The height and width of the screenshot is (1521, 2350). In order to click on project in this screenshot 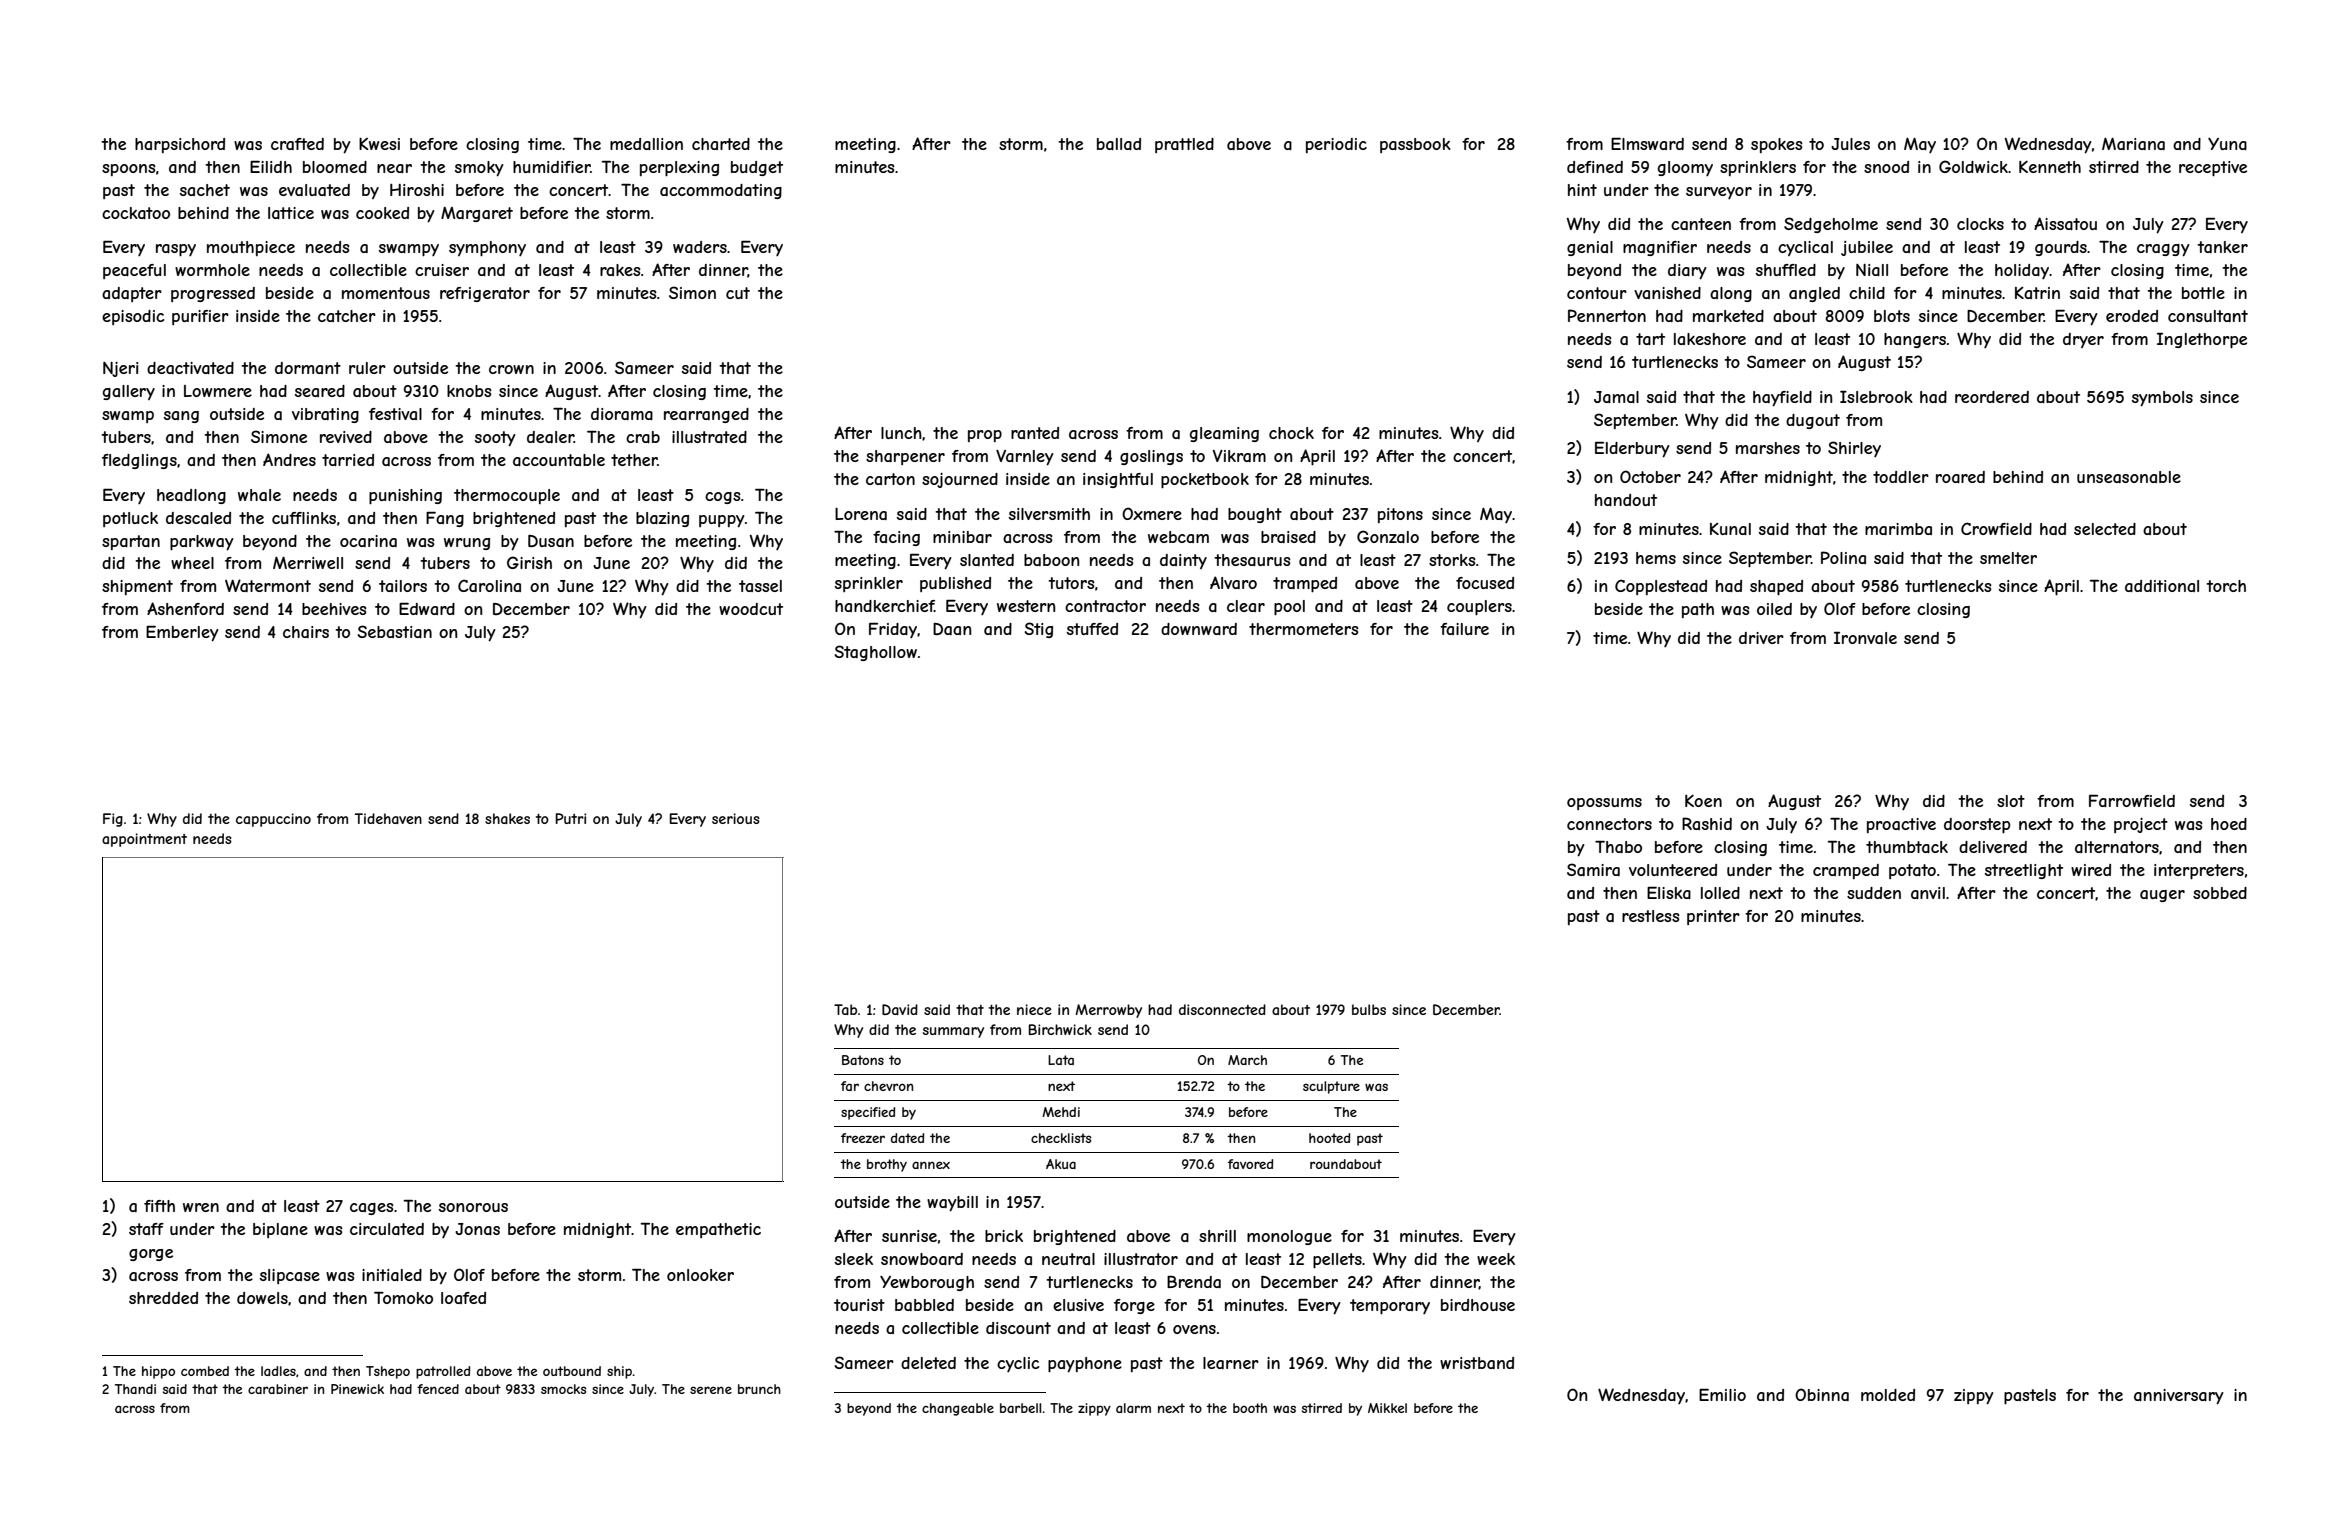, I will do `click(2141, 825)`.
